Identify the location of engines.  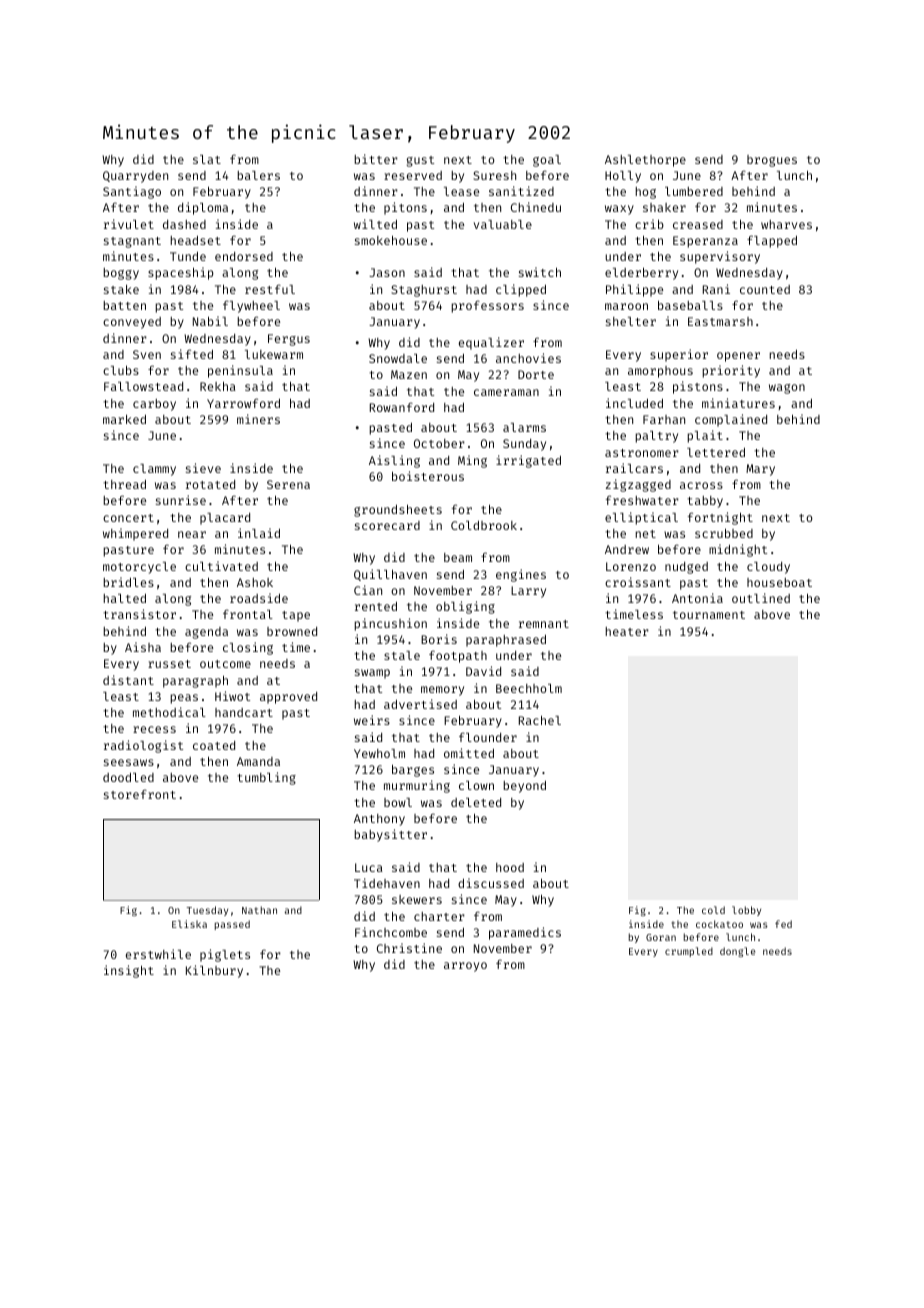
(521, 575).
